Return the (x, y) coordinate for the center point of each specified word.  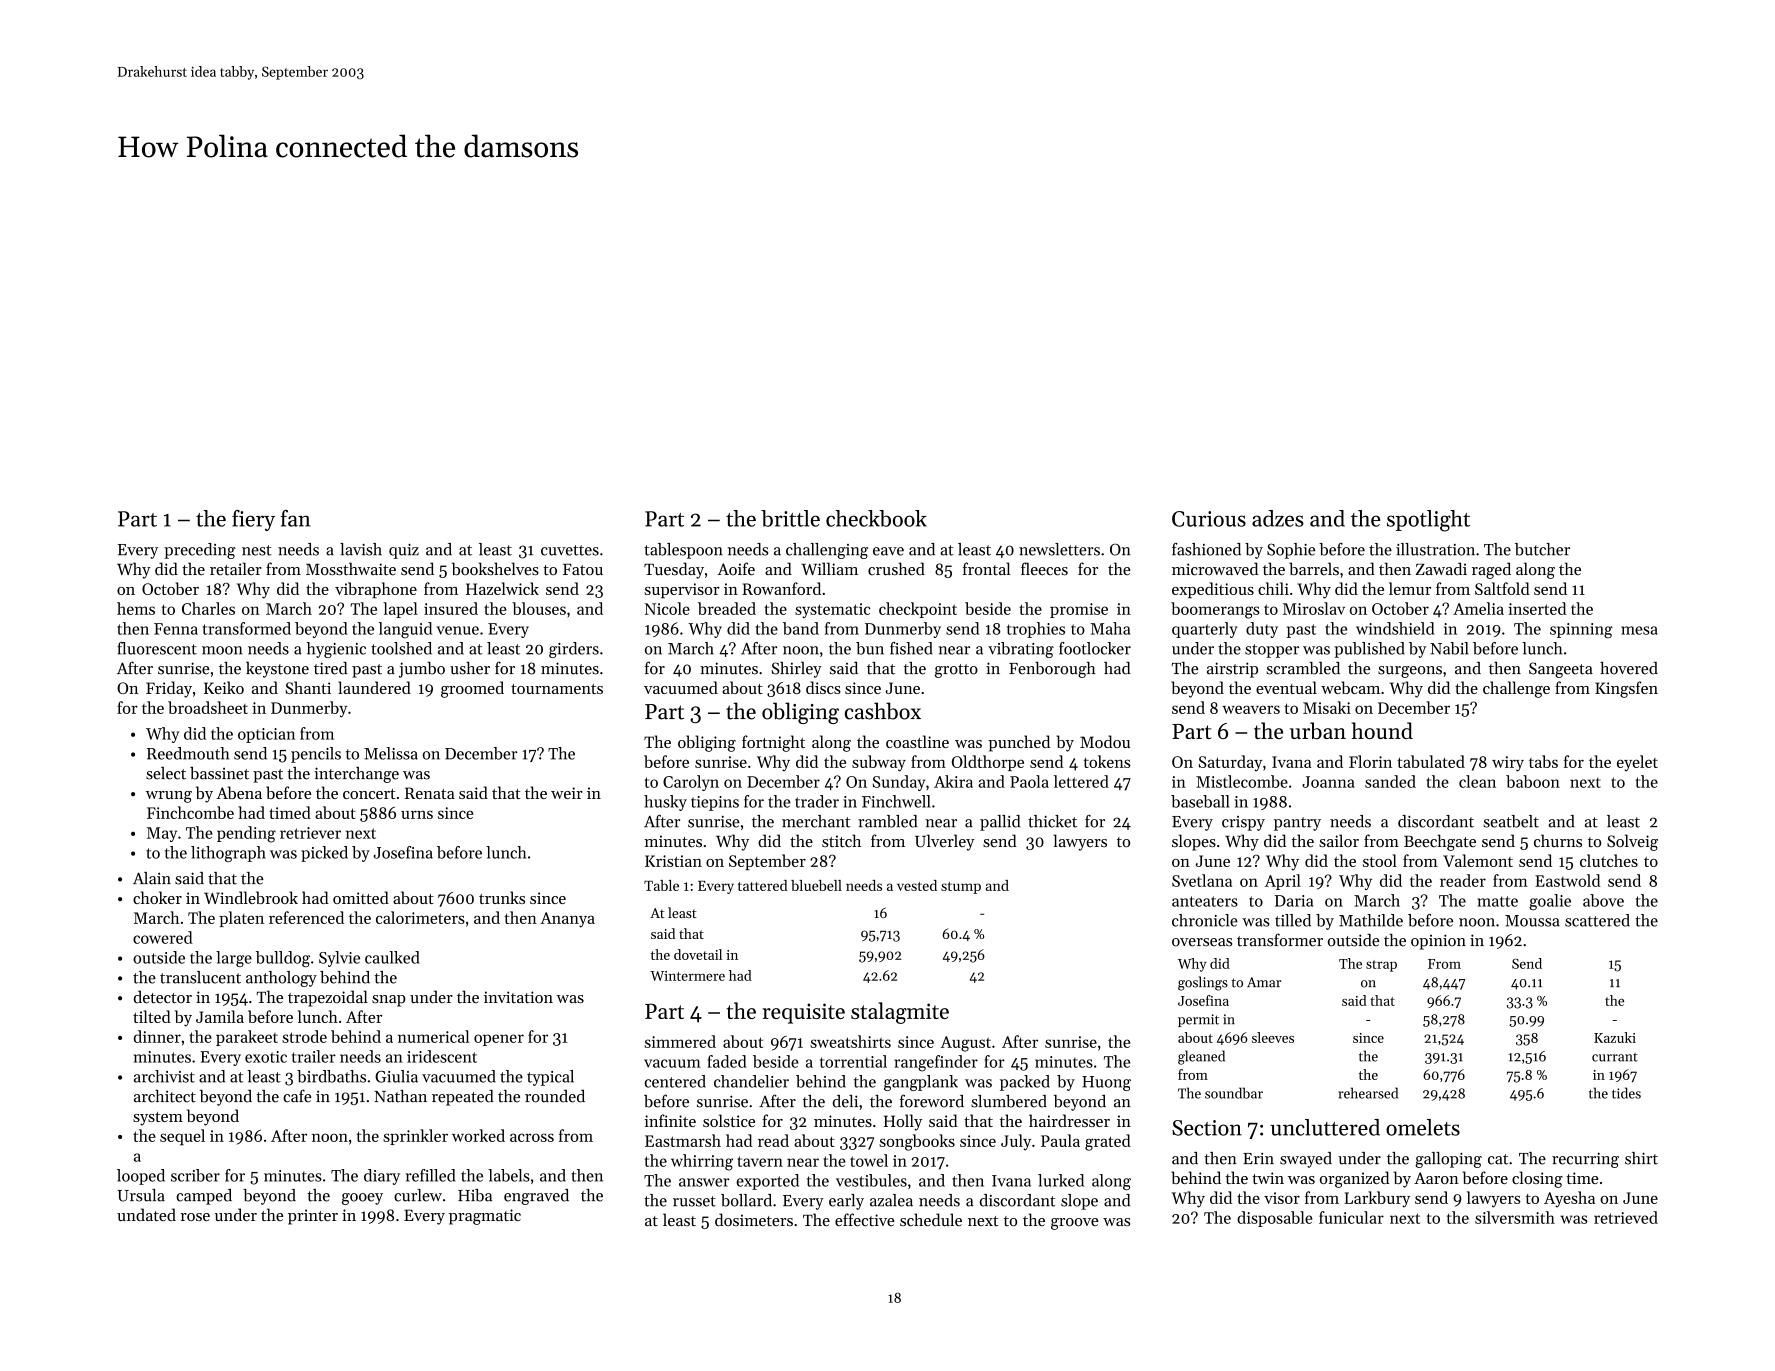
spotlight (1428, 521)
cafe (297, 1096)
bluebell (816, 885)
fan (295, 518)
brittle (790, 518)
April (1283, 882)
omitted (361, 897)
